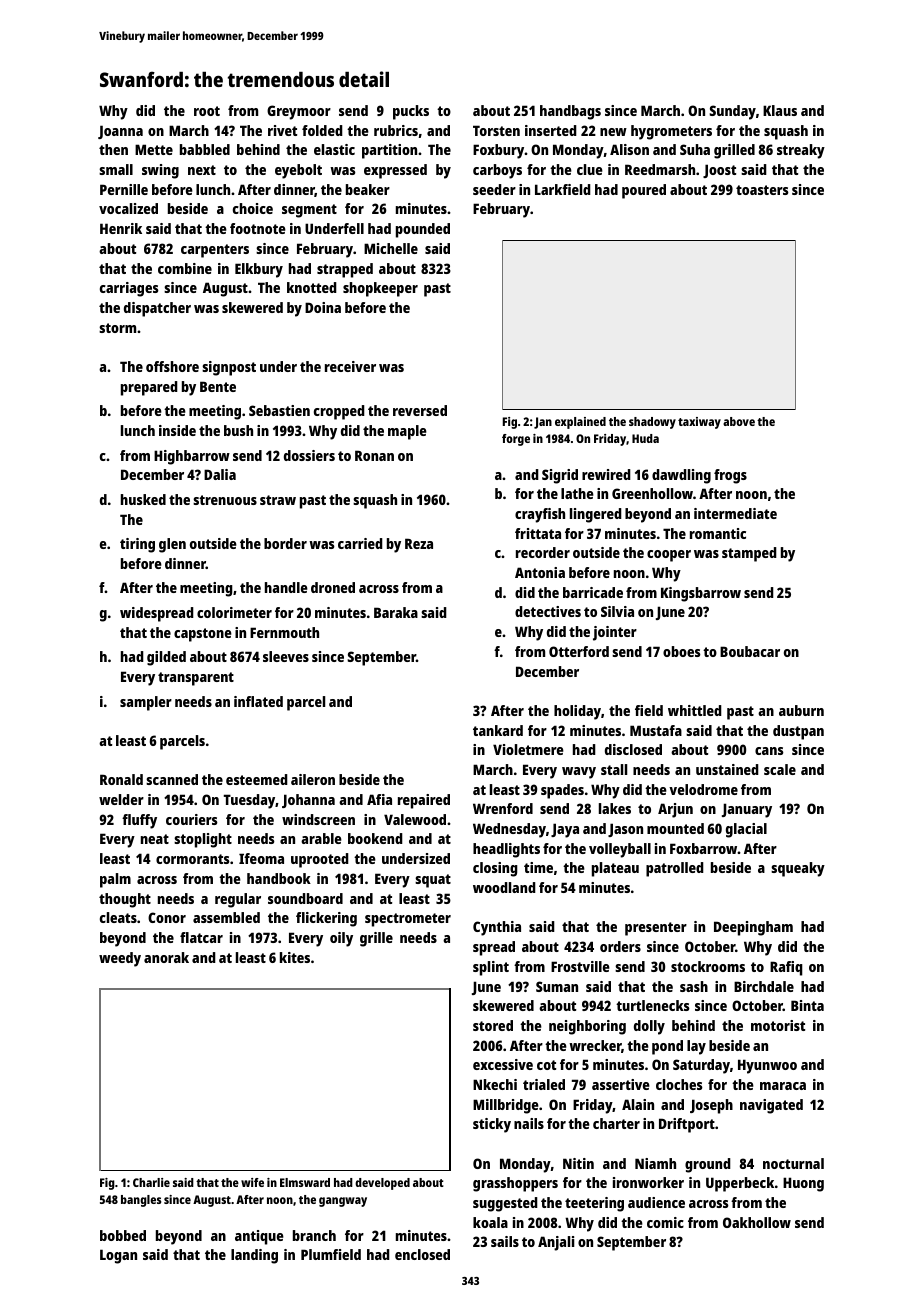 The image size is (924, 1308). I want to click on Oakhollow, so click(757, 1222).
